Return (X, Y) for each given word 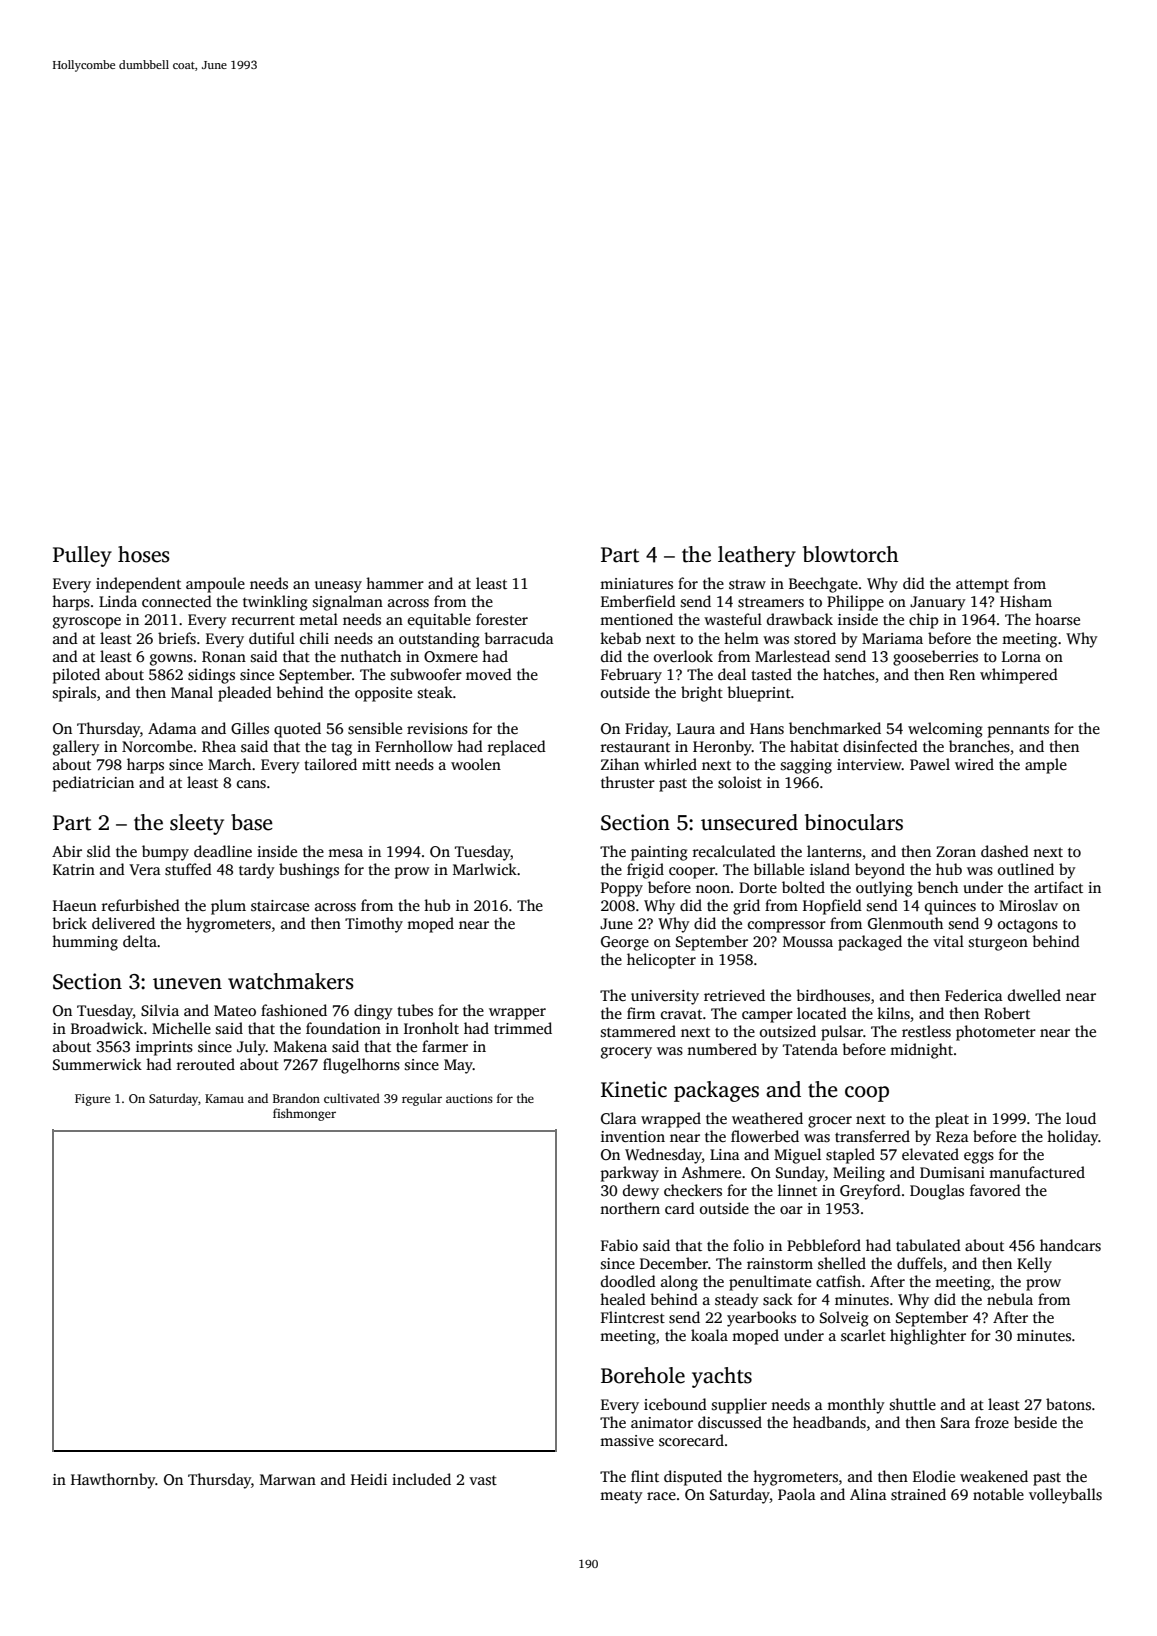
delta (140, 941)
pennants (1018, 731)
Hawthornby (113, 1481)
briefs (177, 638)
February (631, 676)
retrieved (734, 995)
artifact (1058, 887)
